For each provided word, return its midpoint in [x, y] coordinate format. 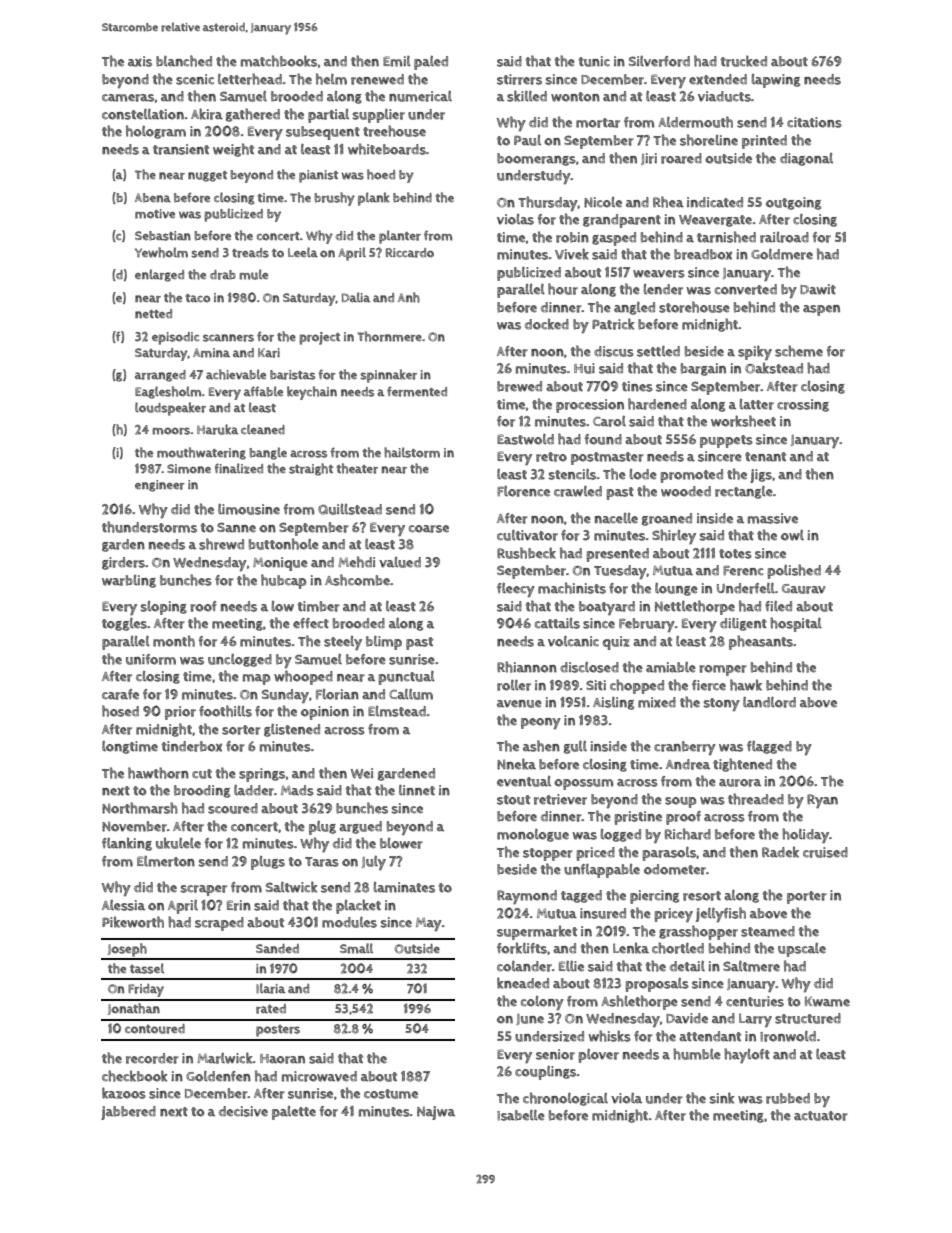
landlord [769, 702]
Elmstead [397, 711]
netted [153, 313]
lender [663, 289]
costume [391, 1094]
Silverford [659, 61]
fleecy [516, 590]
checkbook [135, 1076]
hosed [120, 711]
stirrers [519, 79]
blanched [184, 61]
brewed [519, 386]
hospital [796, 624]
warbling [129, 581]
